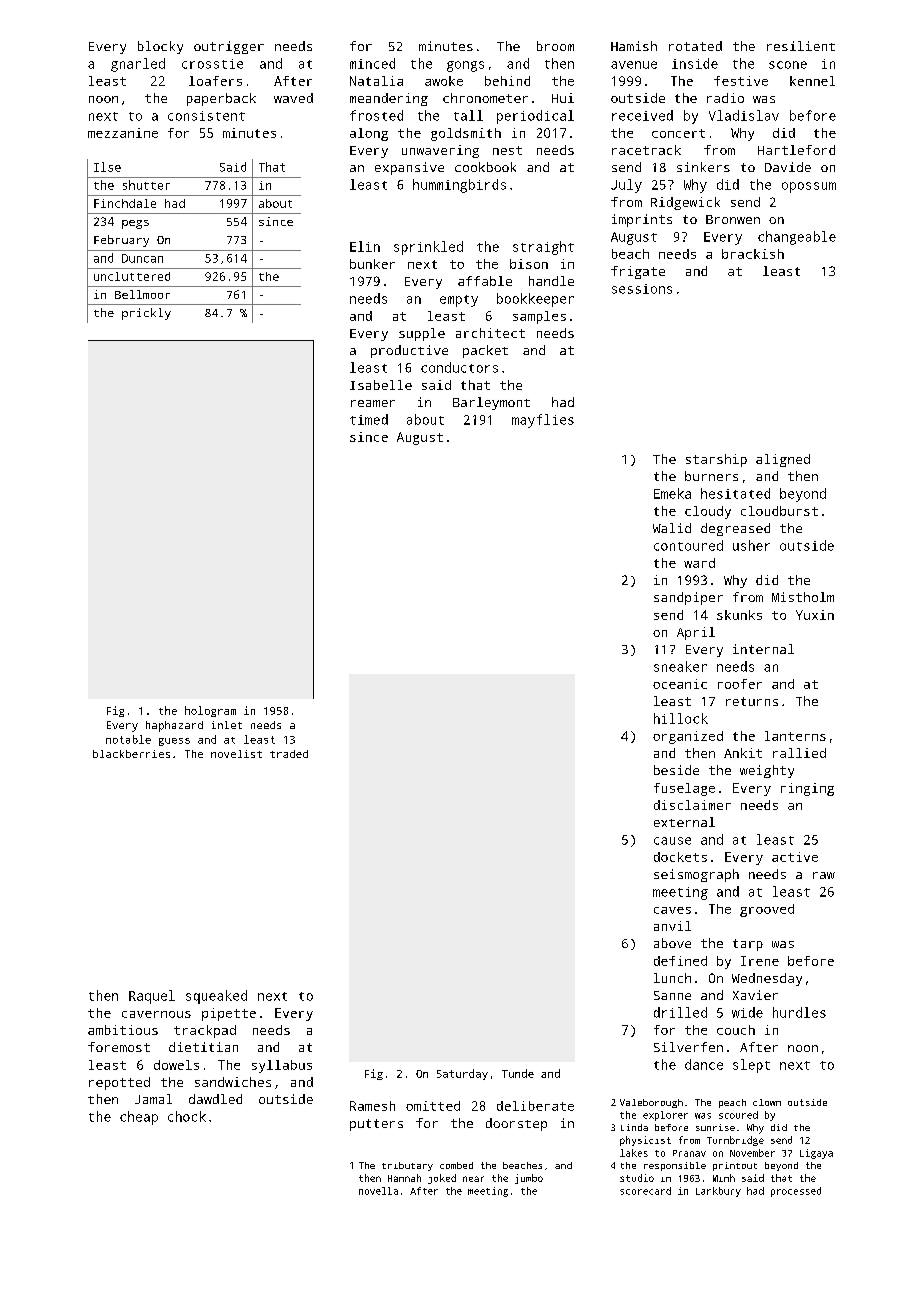 The width and height of the screenshot is (924, 1308). What do you see at coordinates (131, 754) in the screenshot?
I see `blackberries` at bounding box center [131, 754].
